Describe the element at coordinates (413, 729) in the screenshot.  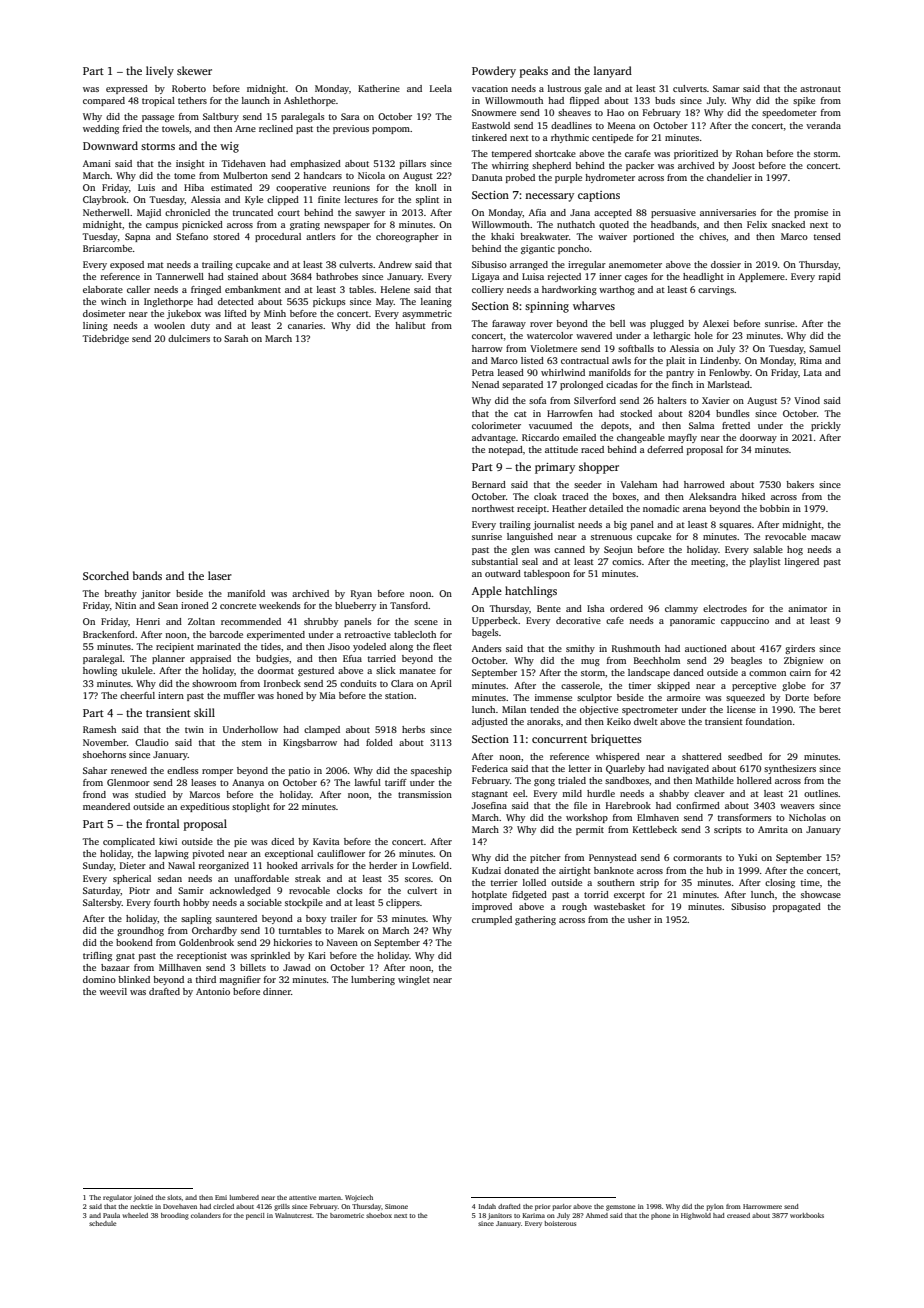
I see `herbs` at that location.
